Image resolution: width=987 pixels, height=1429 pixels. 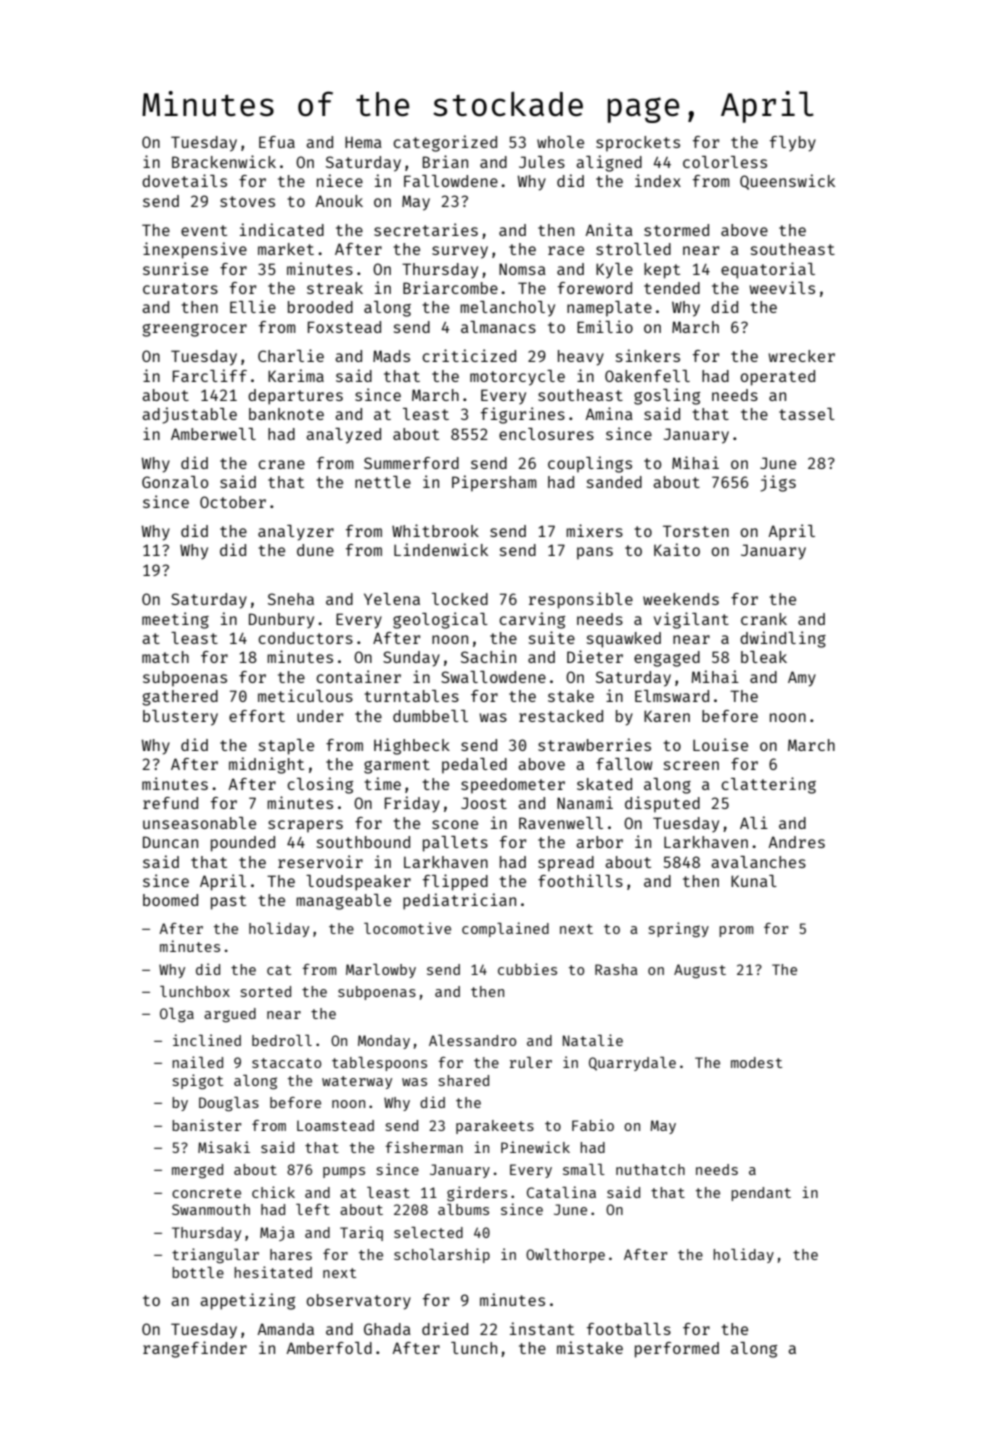 What do you see at coordinates (313, 1209) in the screenshot?
I see `left` at bounding box center [313, 1209].
